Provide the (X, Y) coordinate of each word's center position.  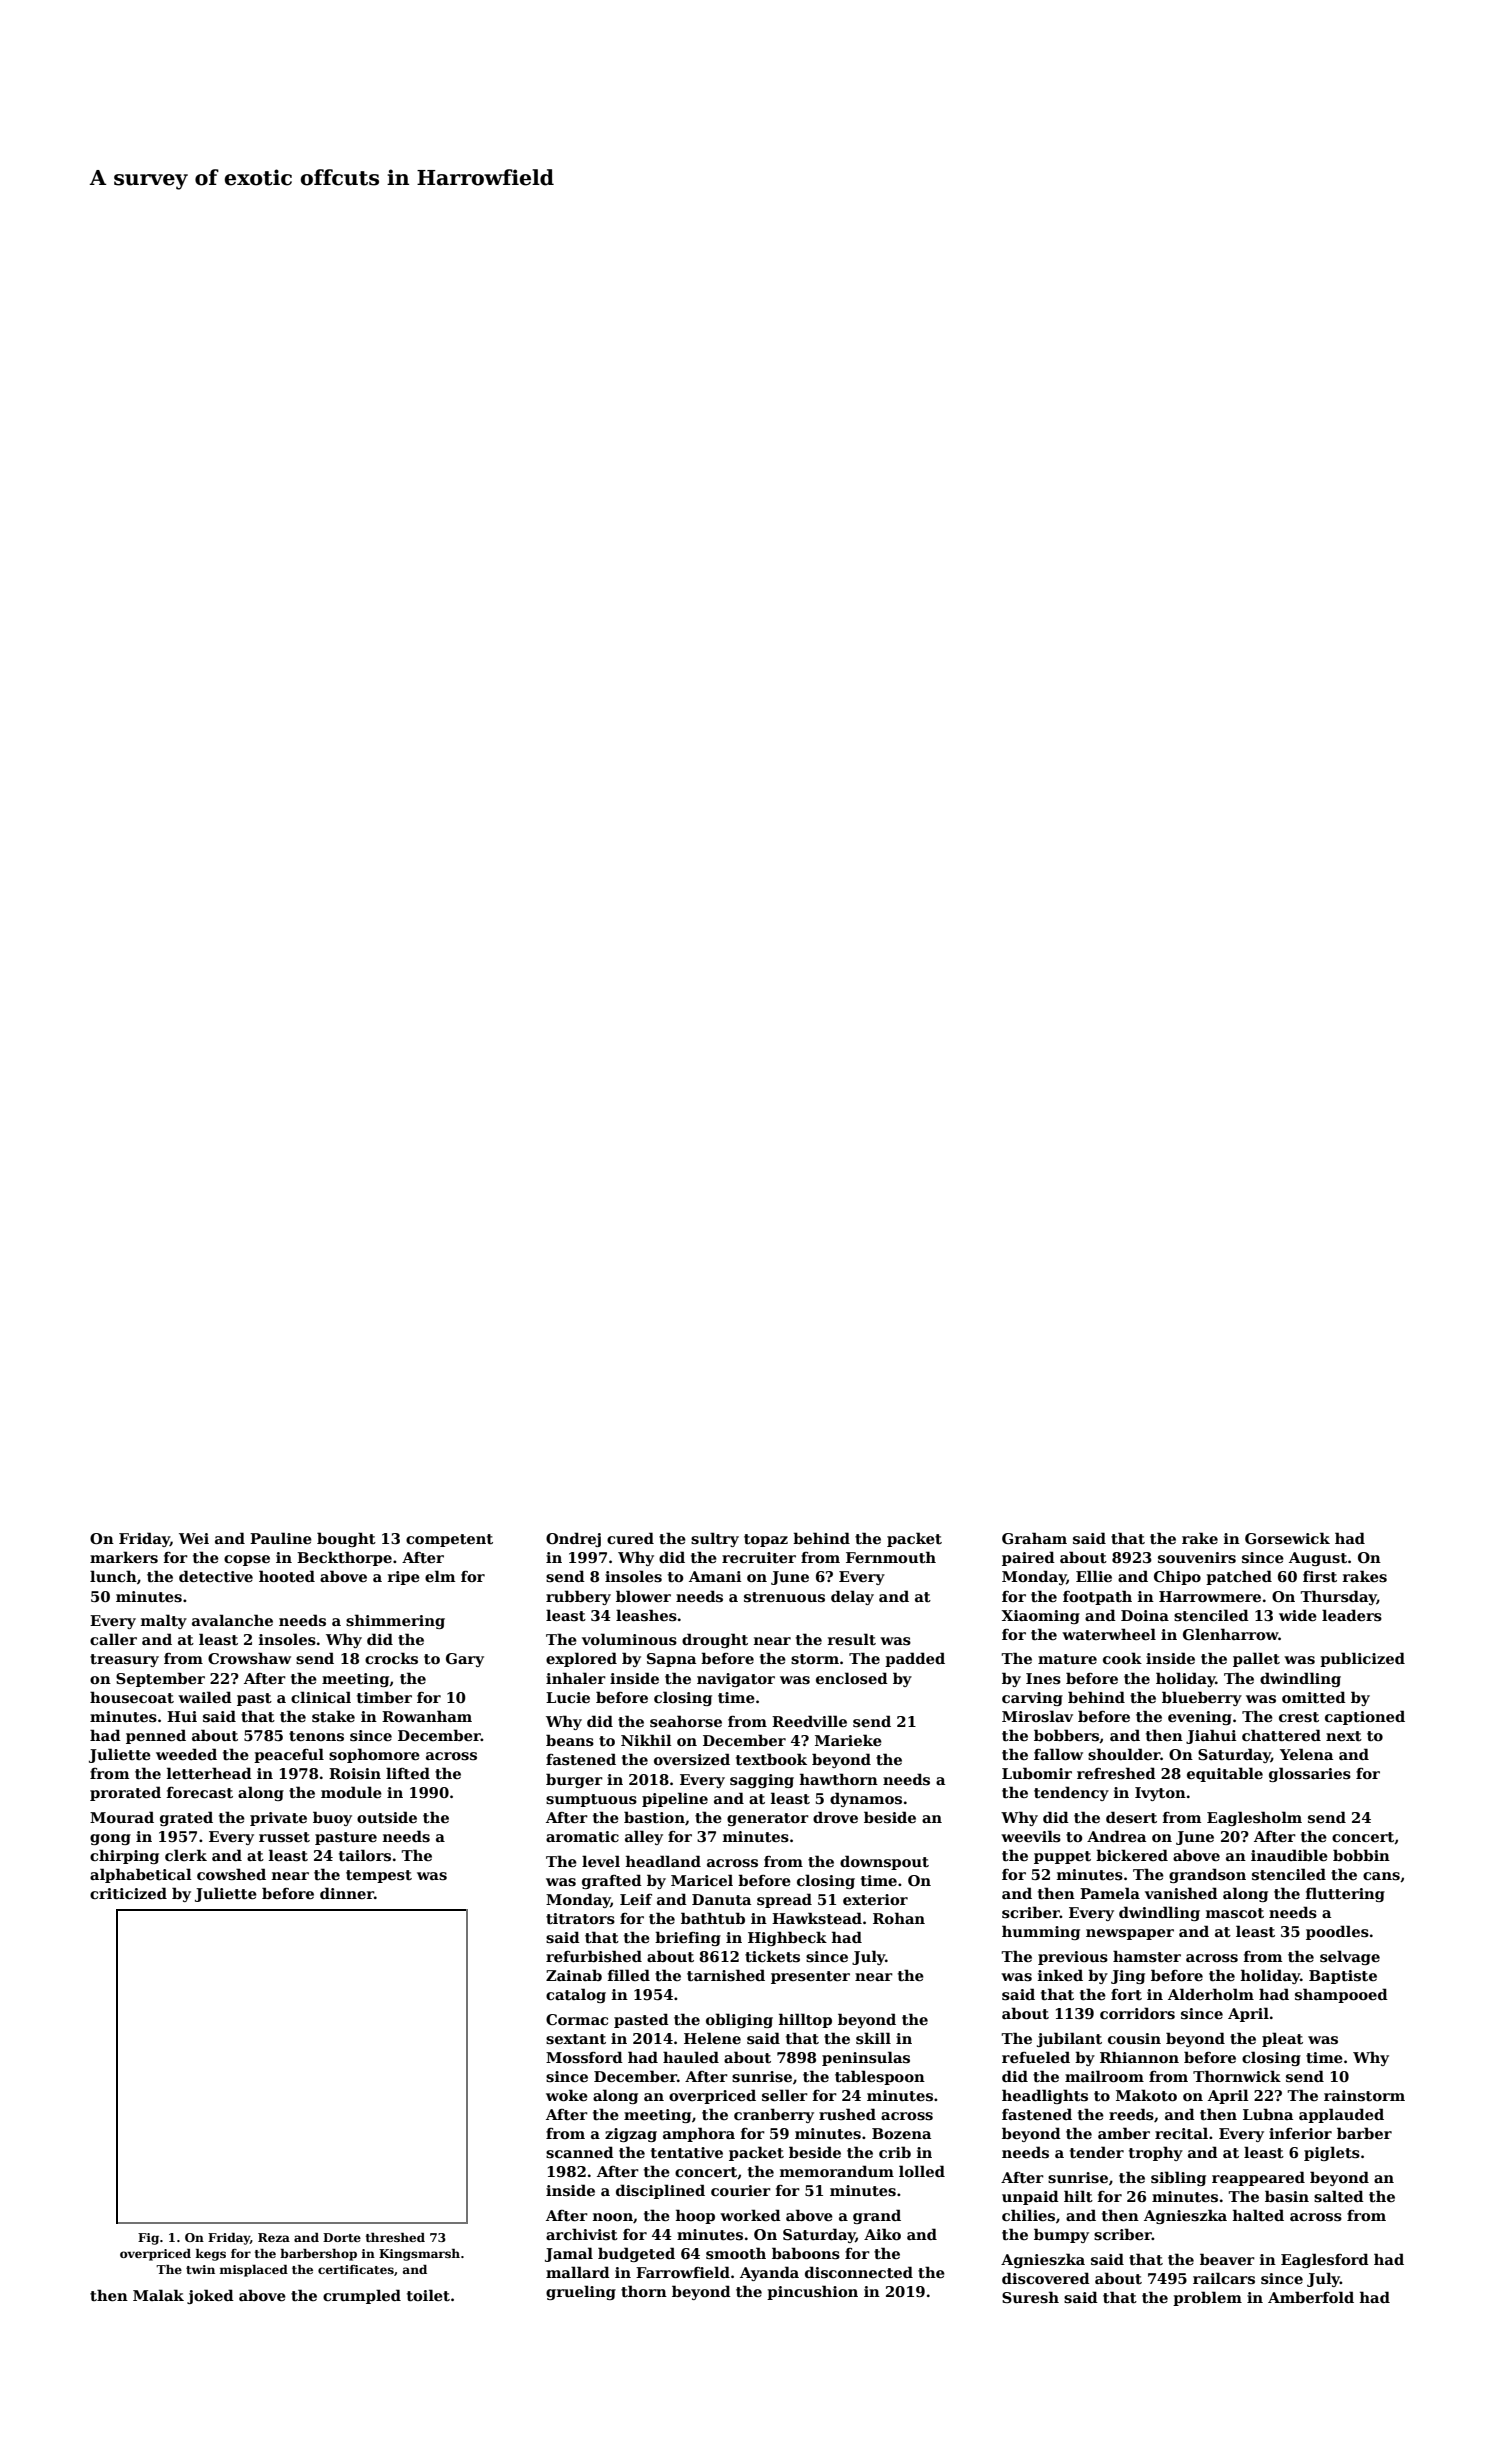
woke (567, 2095)
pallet (1256, 1659)
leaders (1352, 1615)
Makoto (1146, 2095)
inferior (1300, 2133)
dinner (347, 1893)
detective (216, 1576)
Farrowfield (683, 2272)
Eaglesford (1325, 2260)
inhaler (576, 1678)
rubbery (578, 1597)
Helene (712, 2038)
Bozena (901, 2133)
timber (384, 1697)
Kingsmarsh (419, 2255)
